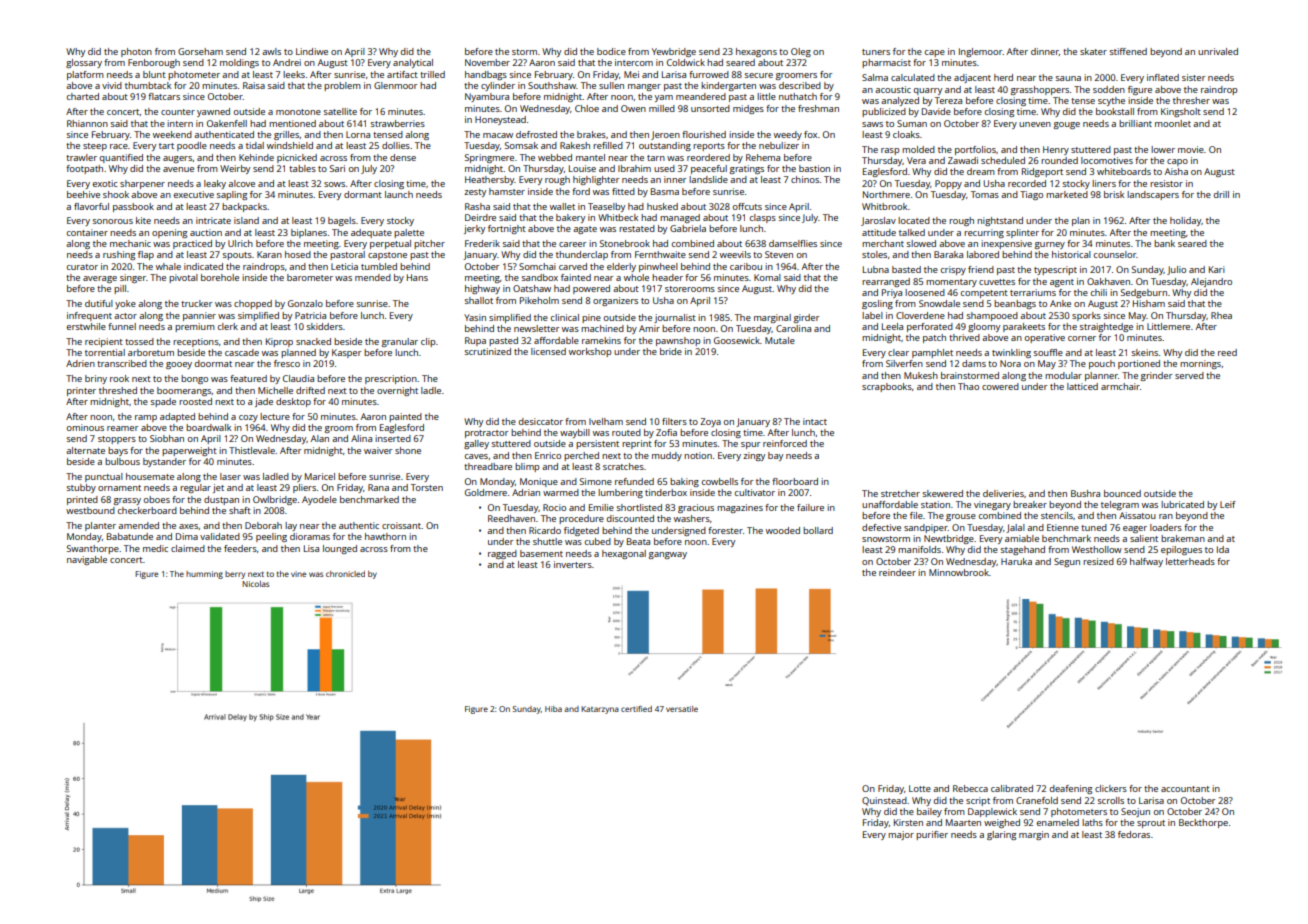 This document has width=1308, height=924. What do you see at coordinates (671, 351) in the document?
I see `bride` at bounding box center [671, 351].
